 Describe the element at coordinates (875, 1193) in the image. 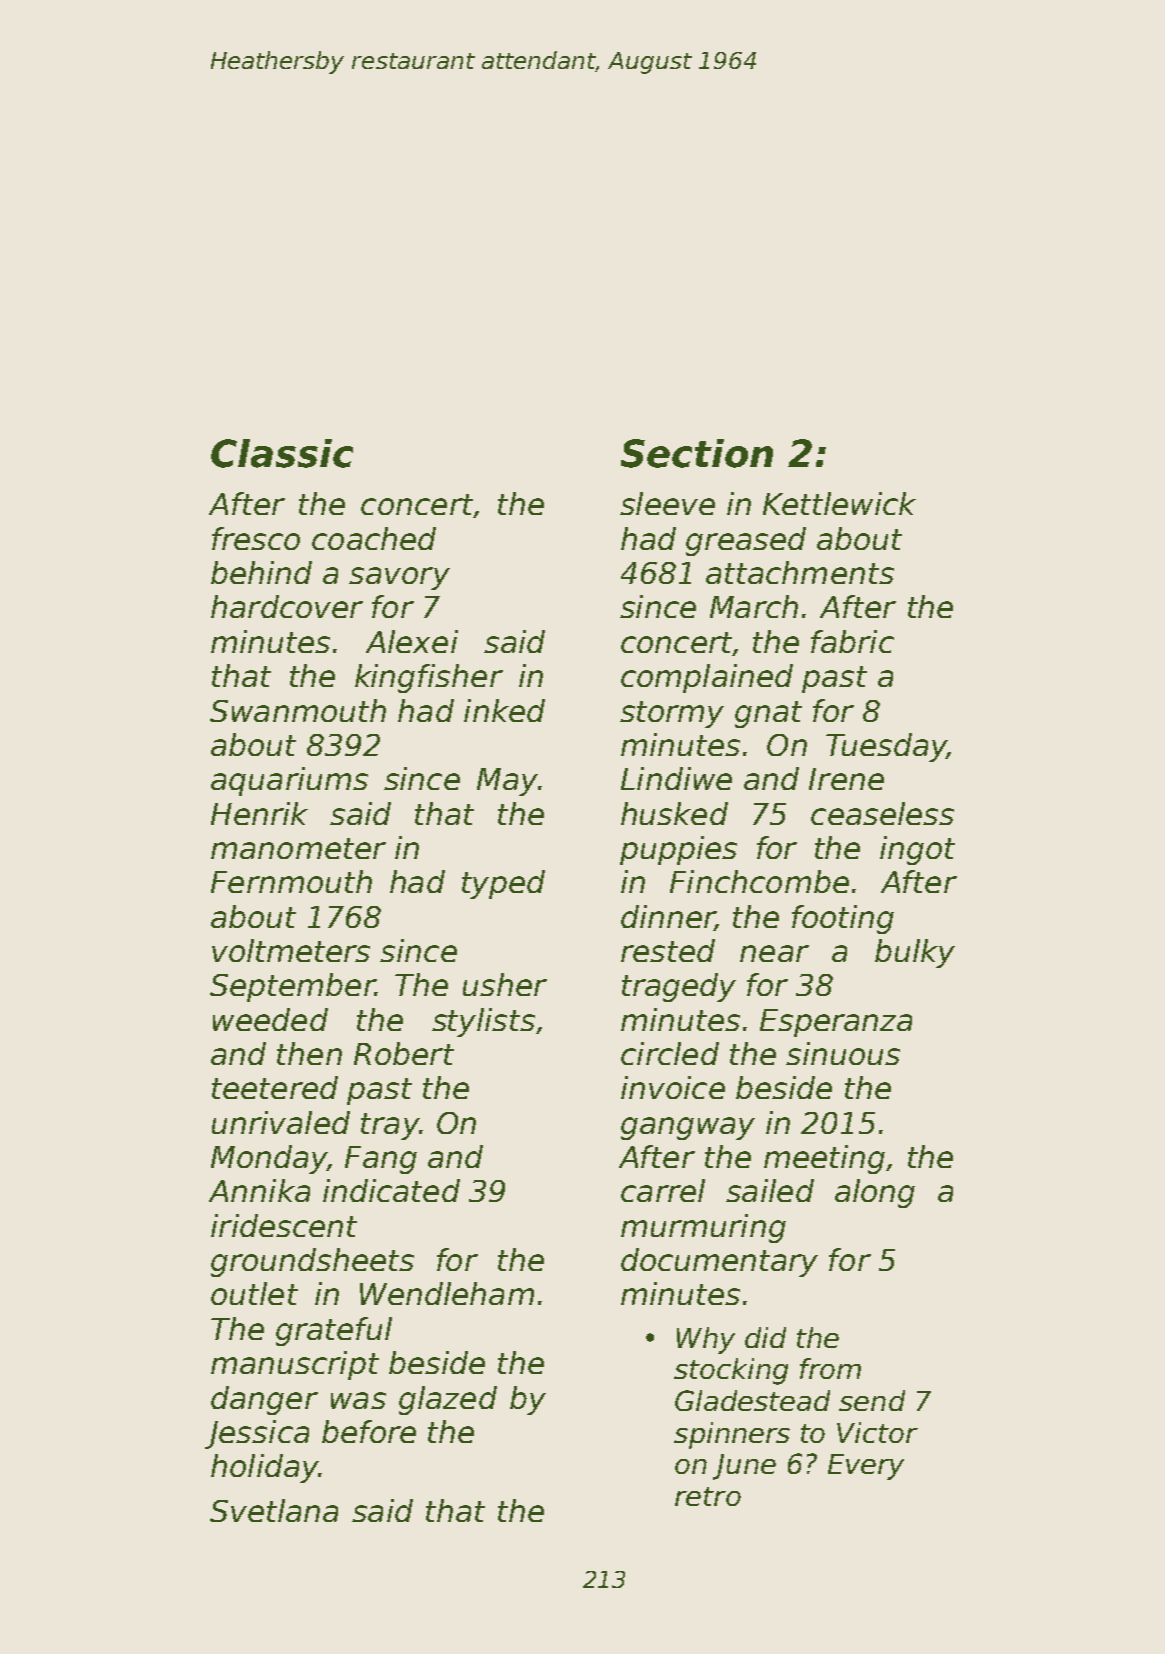

I see `along` at that location.
